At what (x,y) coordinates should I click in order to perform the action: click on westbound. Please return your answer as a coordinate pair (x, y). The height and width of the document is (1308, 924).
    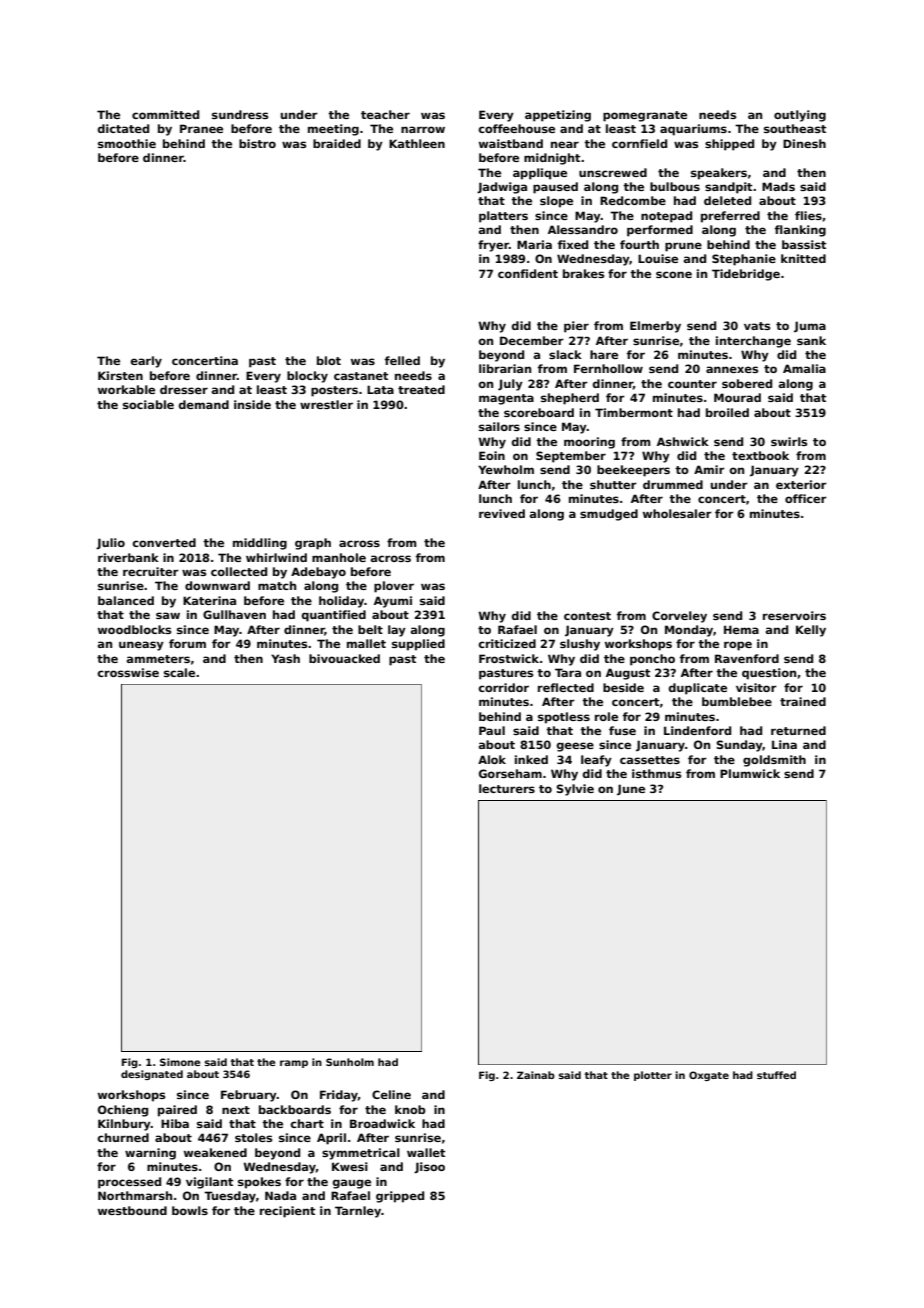
    Looking at the image, I should click on (132, 1210).
